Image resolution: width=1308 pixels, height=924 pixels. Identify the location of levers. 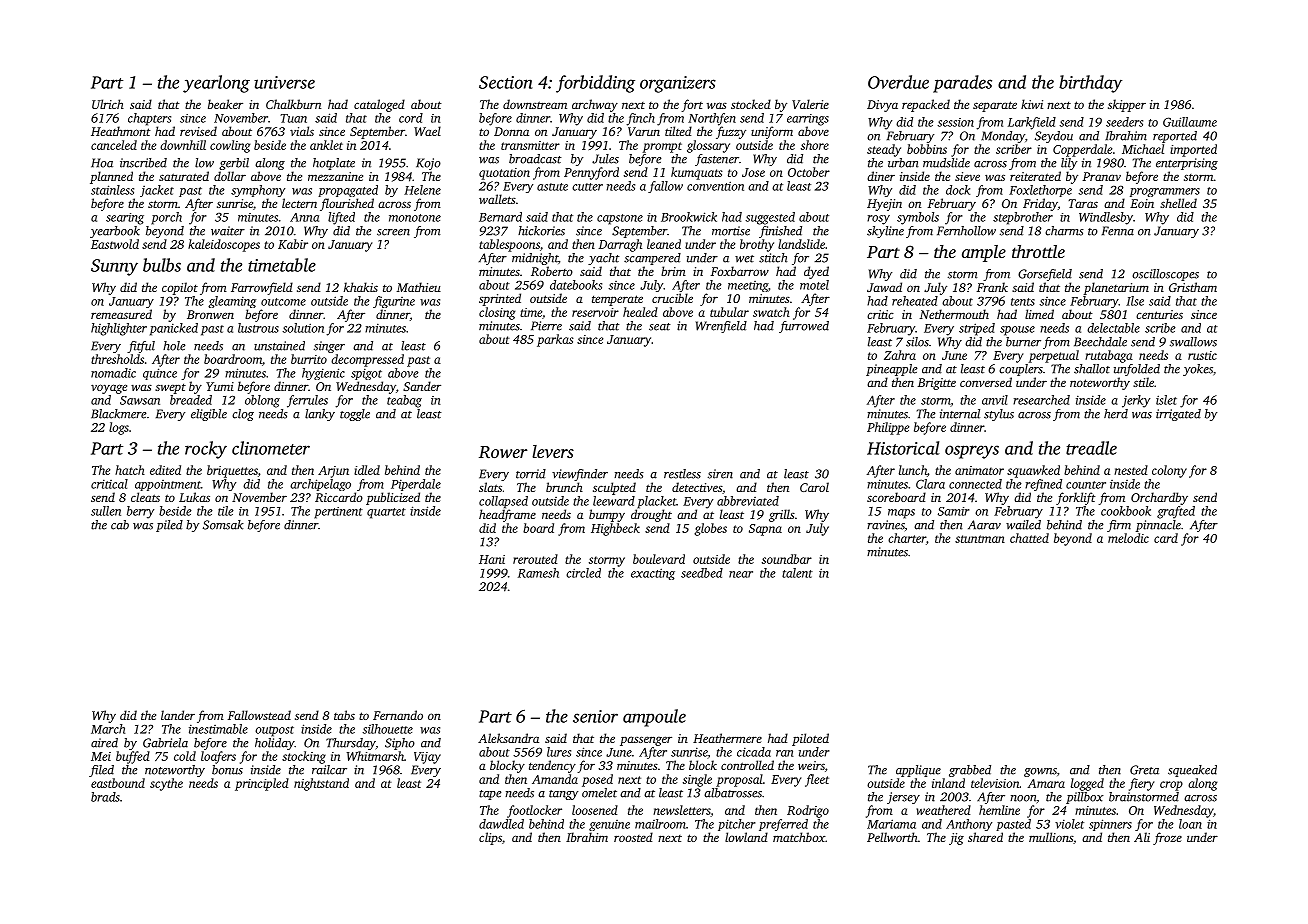
(553, 451).
